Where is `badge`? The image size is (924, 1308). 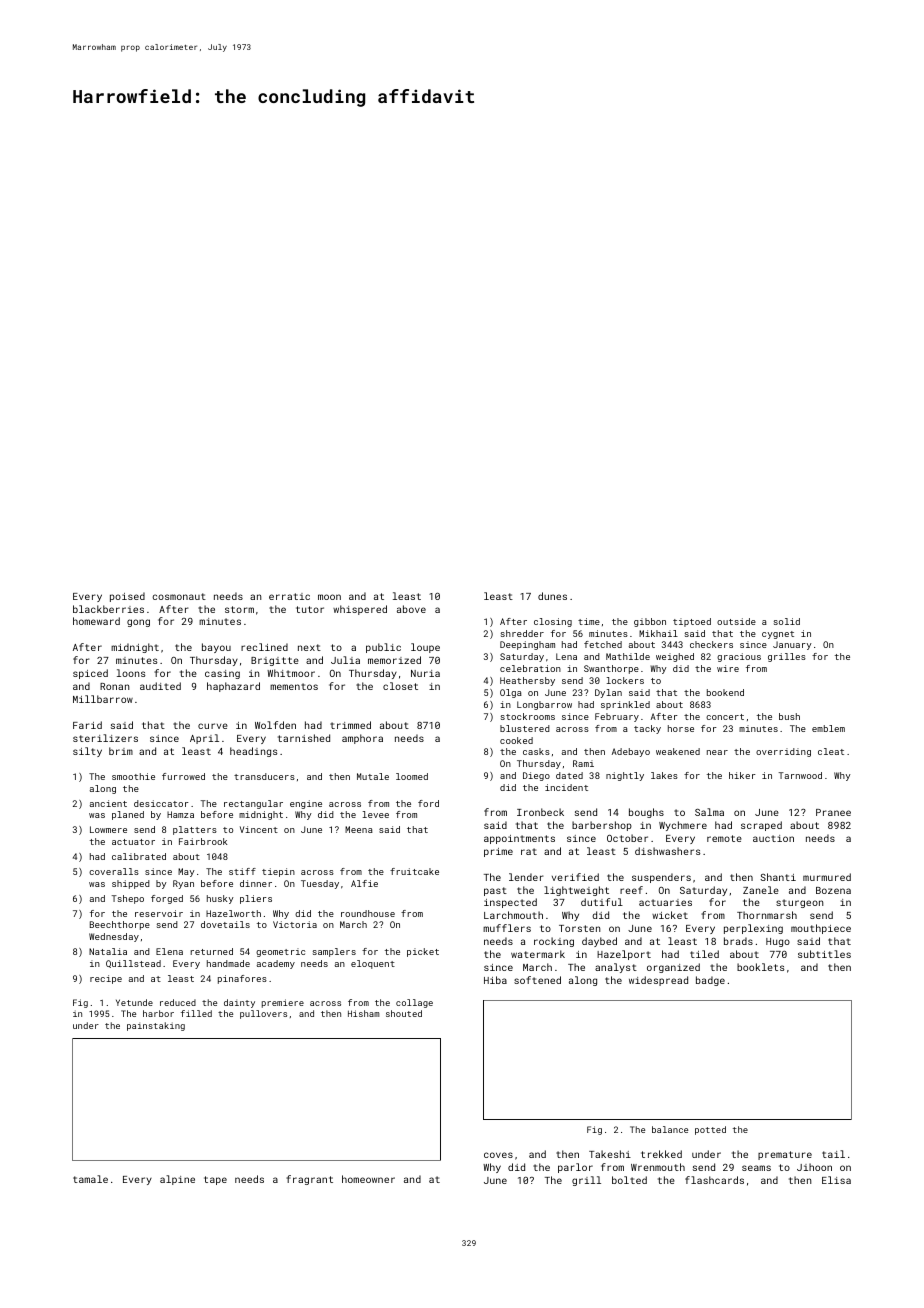 badge is located at coordinates (710, 981).
